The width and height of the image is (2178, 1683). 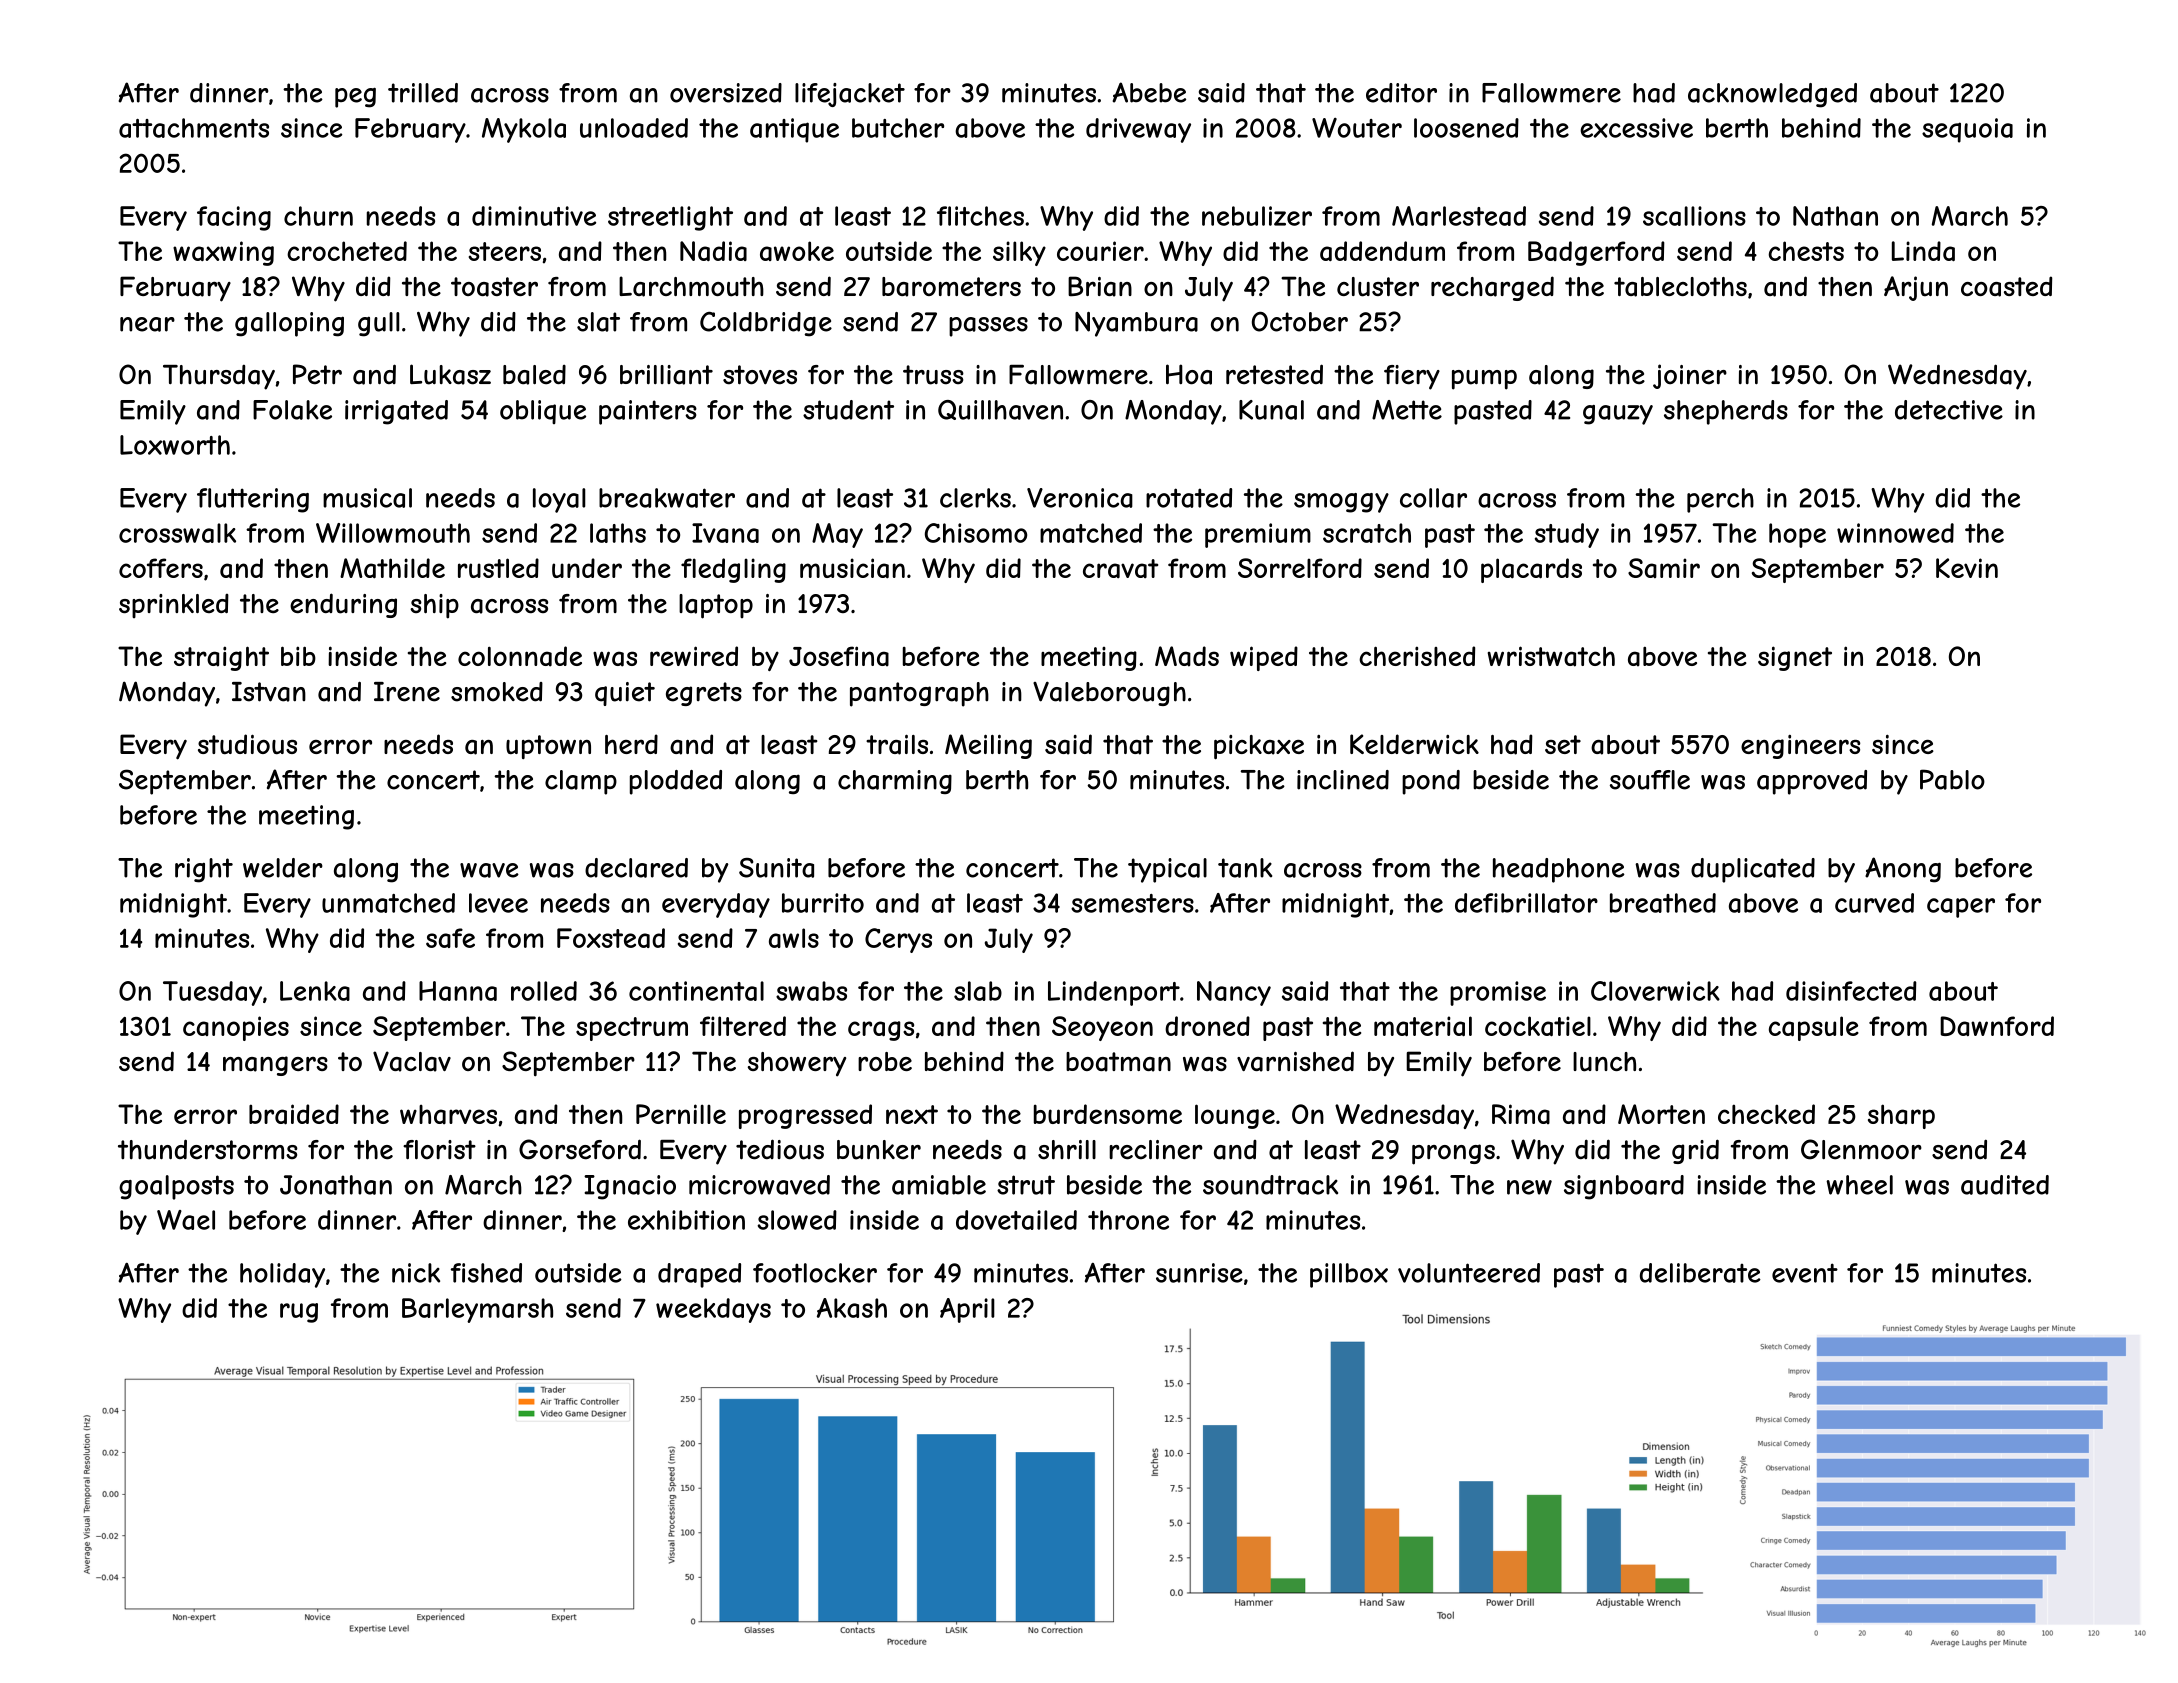 What do you see at coordinates (416, 1273) in the image?
I see `nick` at bounding box center [416, 1273].
